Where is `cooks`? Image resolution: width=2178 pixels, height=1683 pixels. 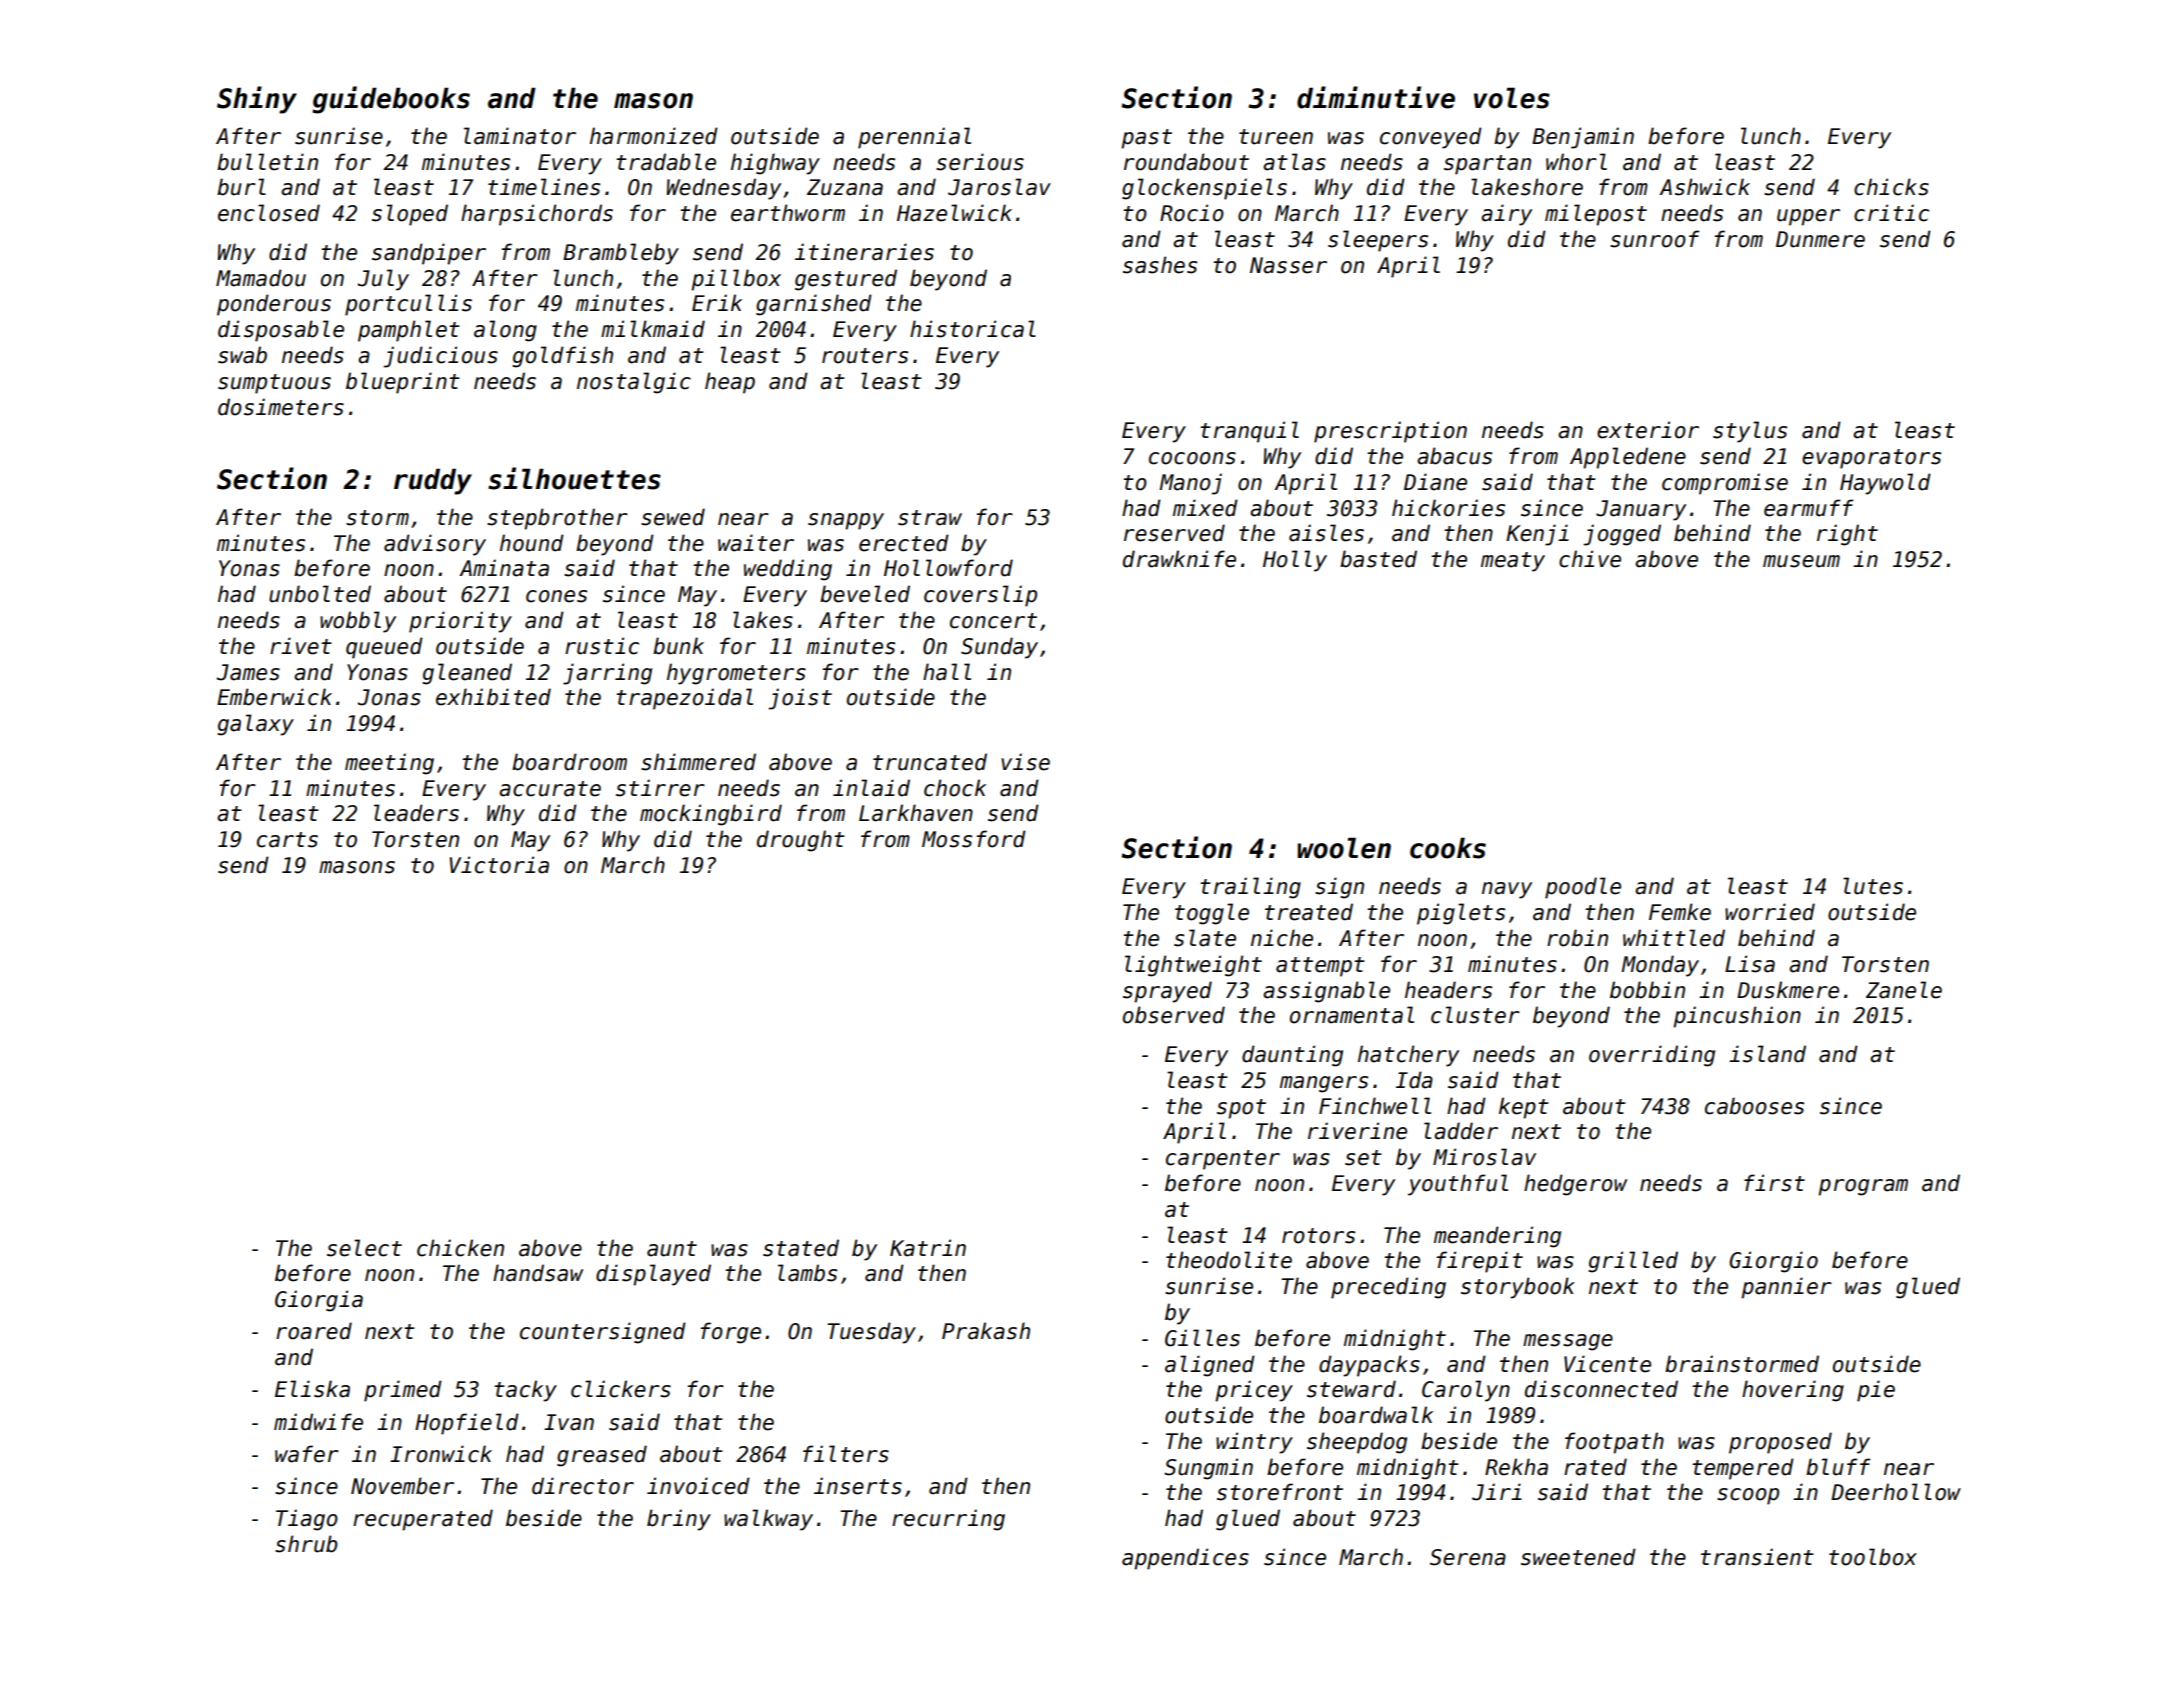
cooks is located at coordinates (1448, 848).
